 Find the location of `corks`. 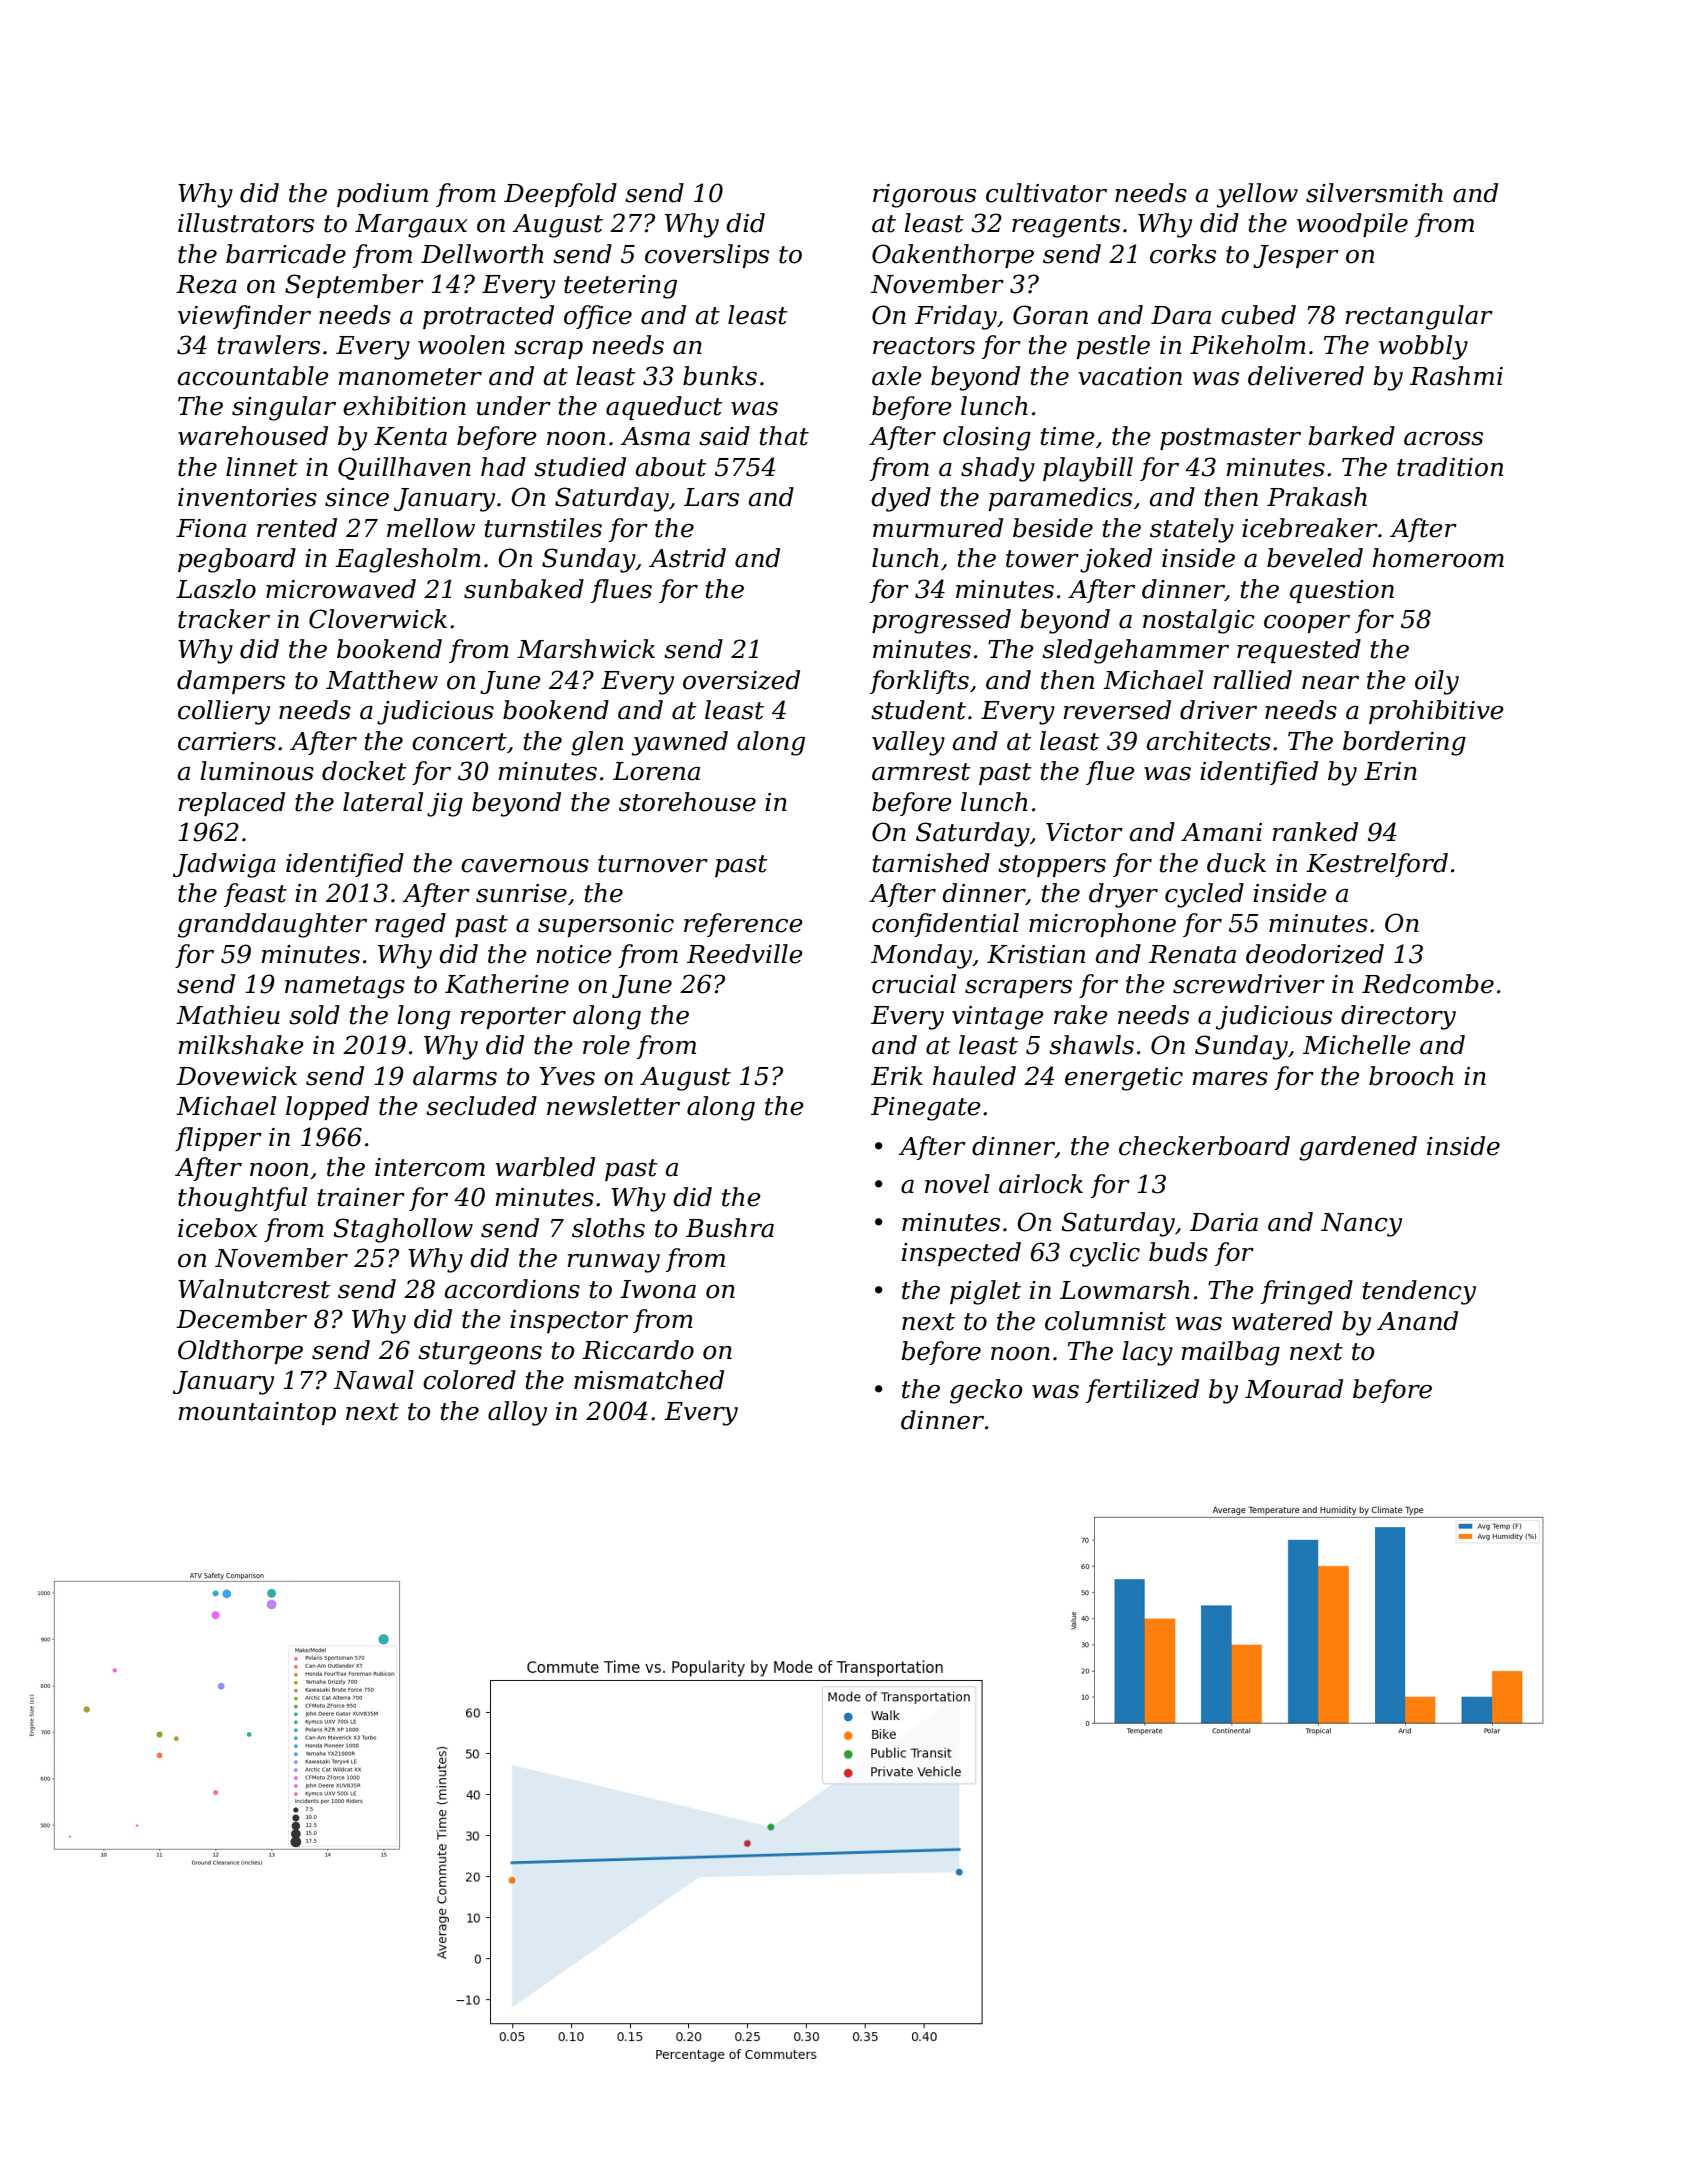

corks is located at coordinates (1183, 254).
